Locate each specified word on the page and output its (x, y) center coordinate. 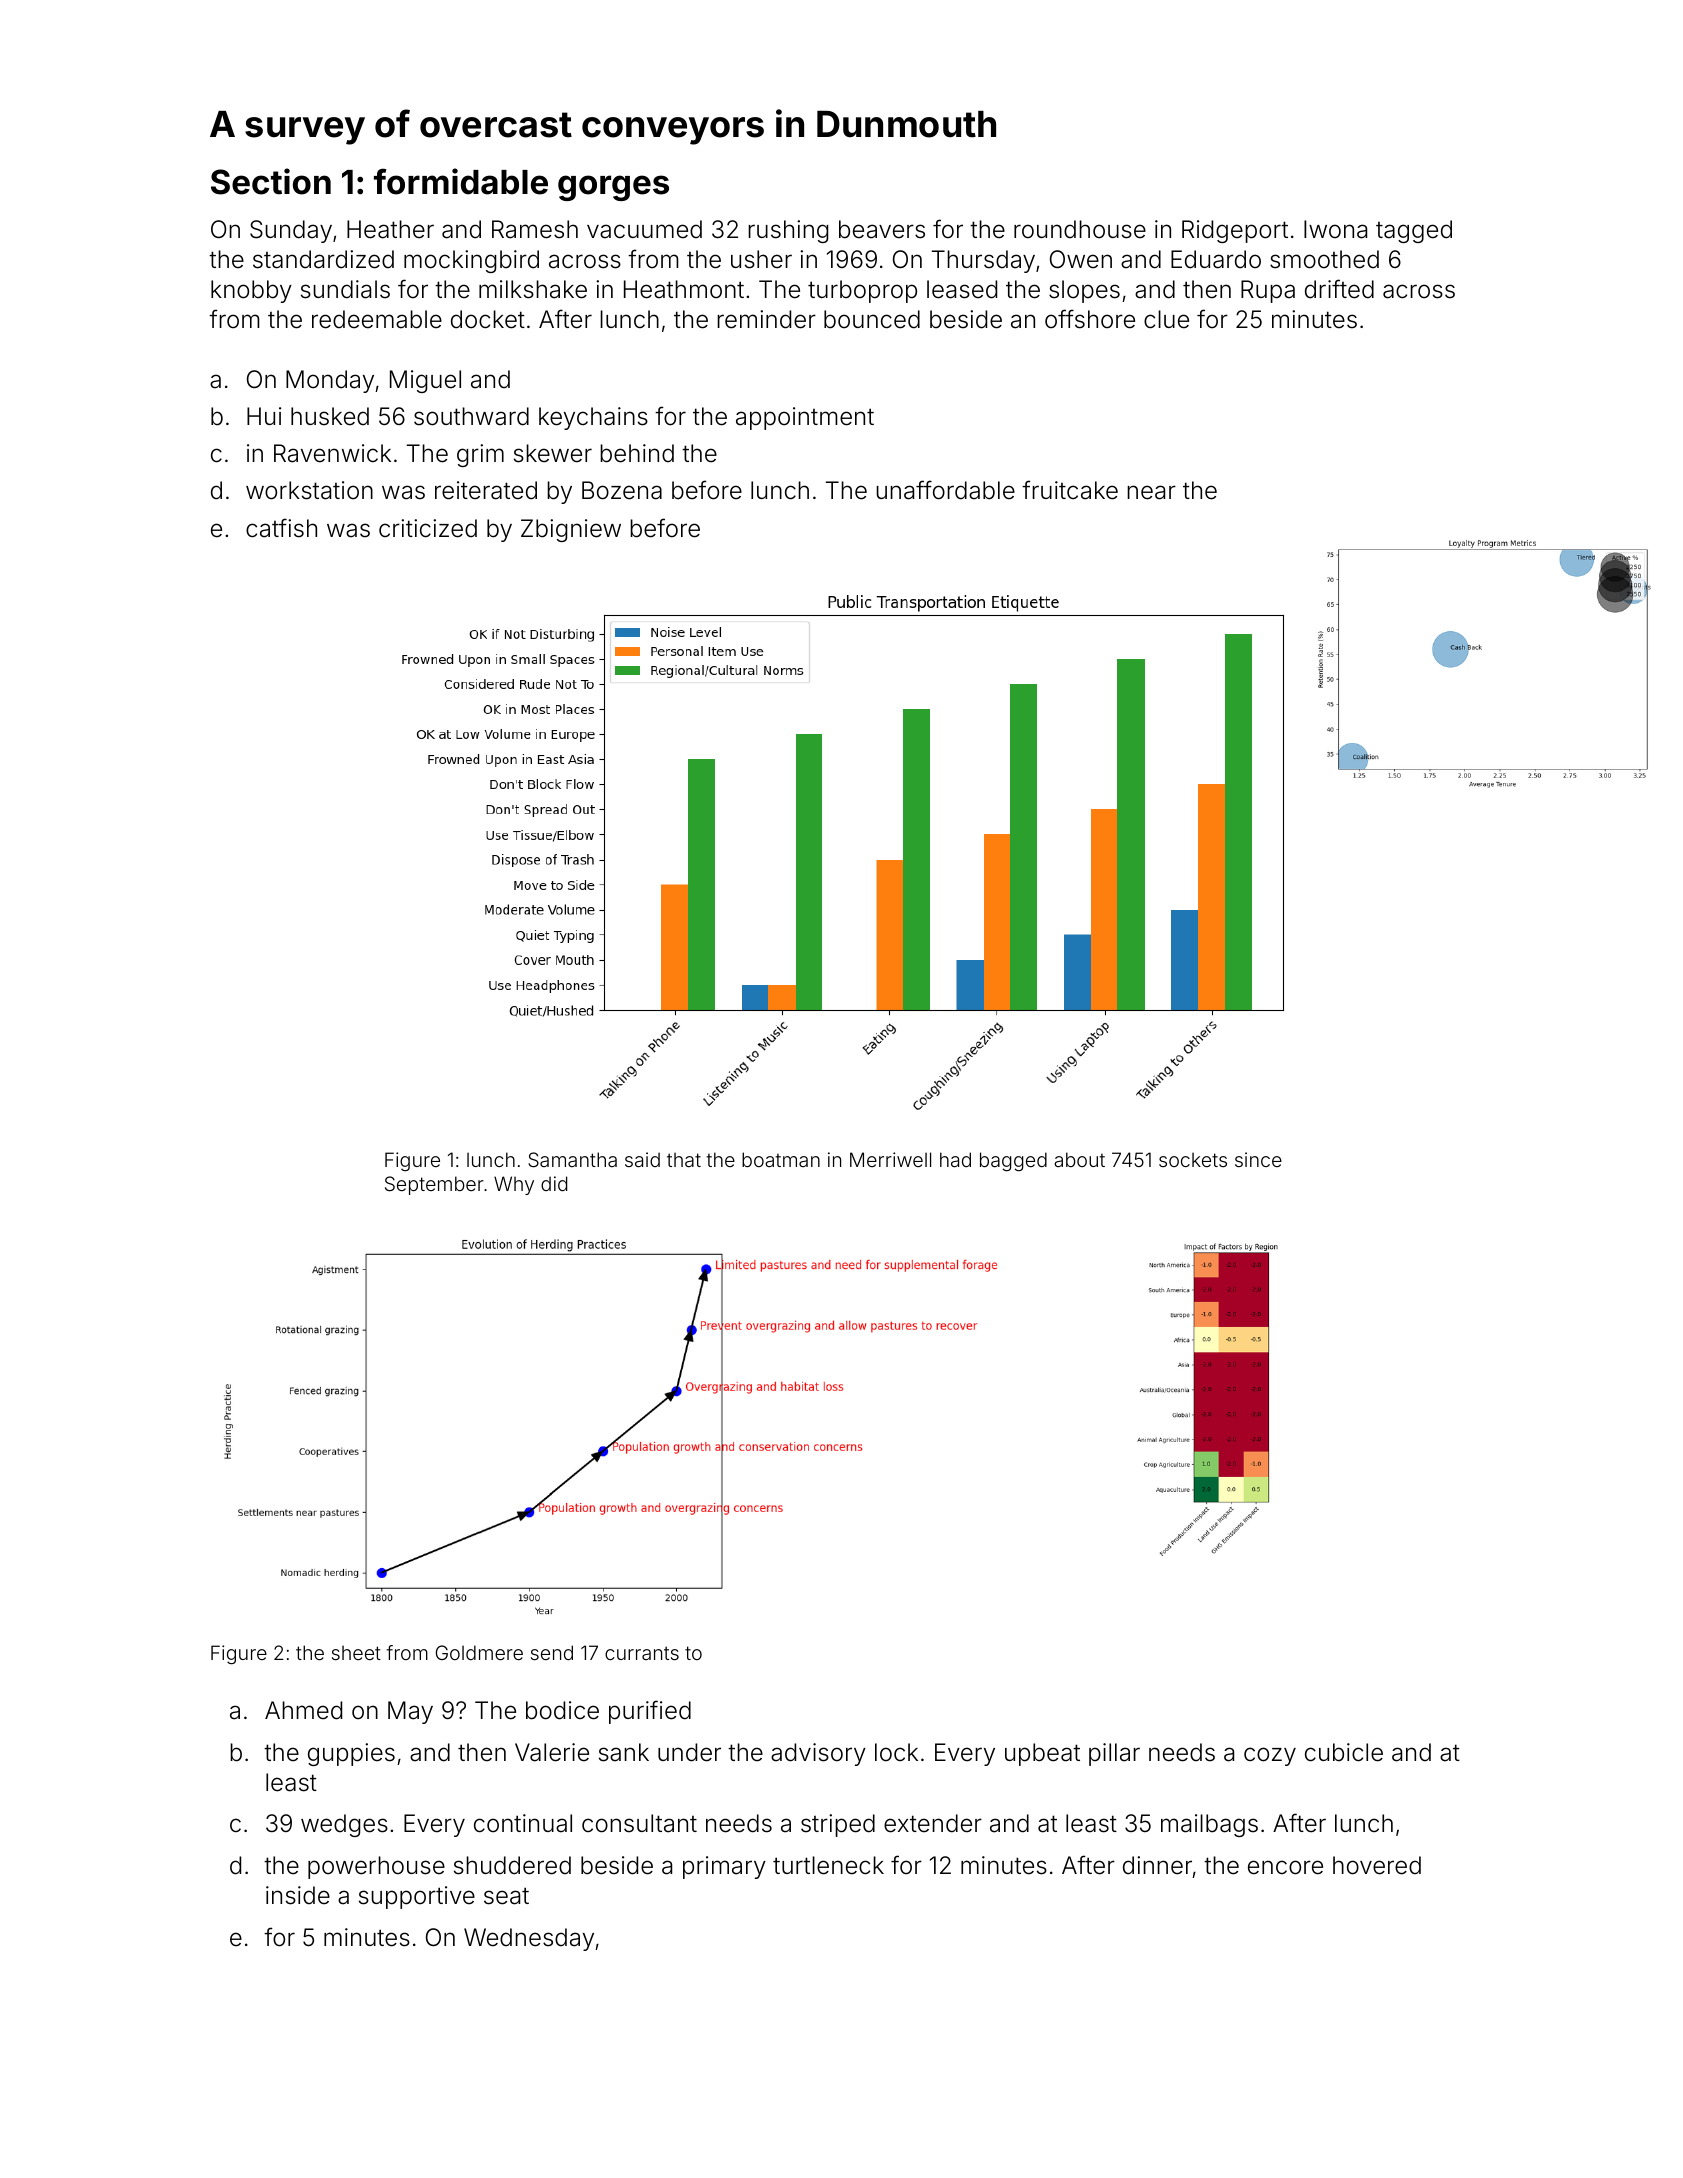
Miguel (425, 381)
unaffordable (945, 490)
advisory (818, 1754)
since (1258, 1159)
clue (1166, 319)
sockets (1193, 1160)
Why (514, 1185)
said (642, 1159)
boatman (781, 1159)
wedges (344, 1825)
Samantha (572, 1159)
